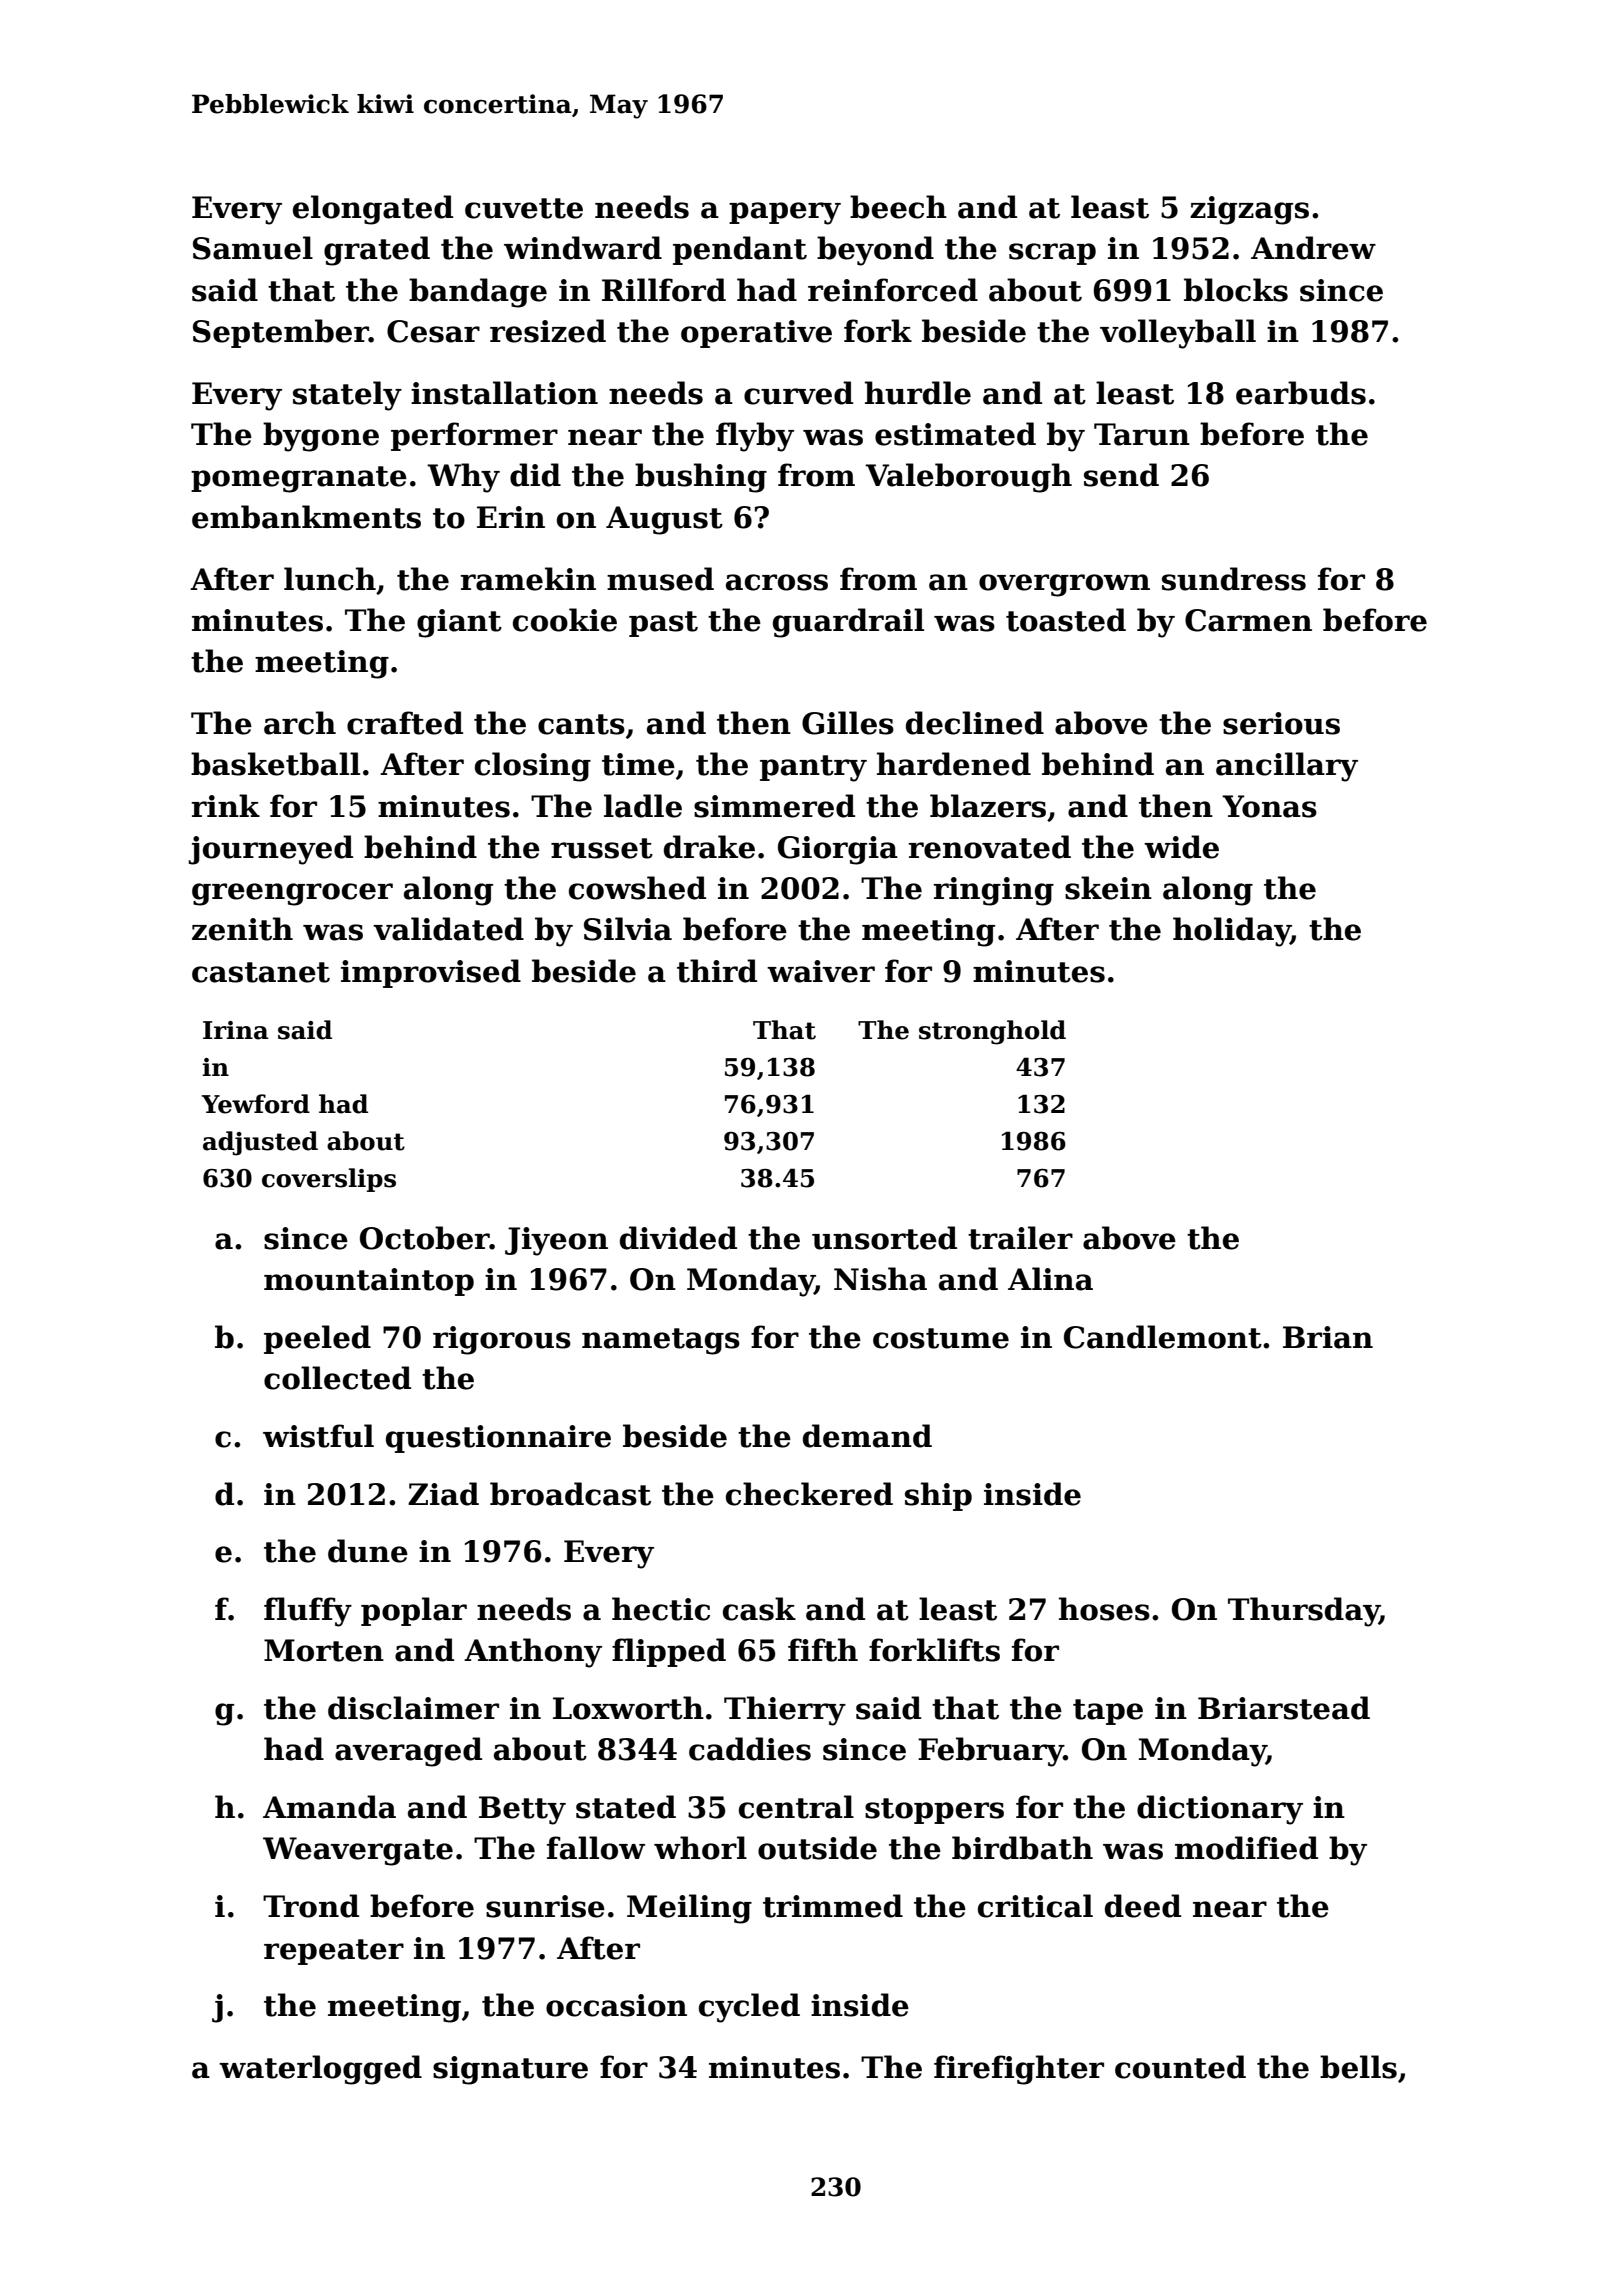 This screenshot has width=1620, height=2292. Describe the element at coordinates (1232, 932) in the screenshot. I see `holiday` at that location.
